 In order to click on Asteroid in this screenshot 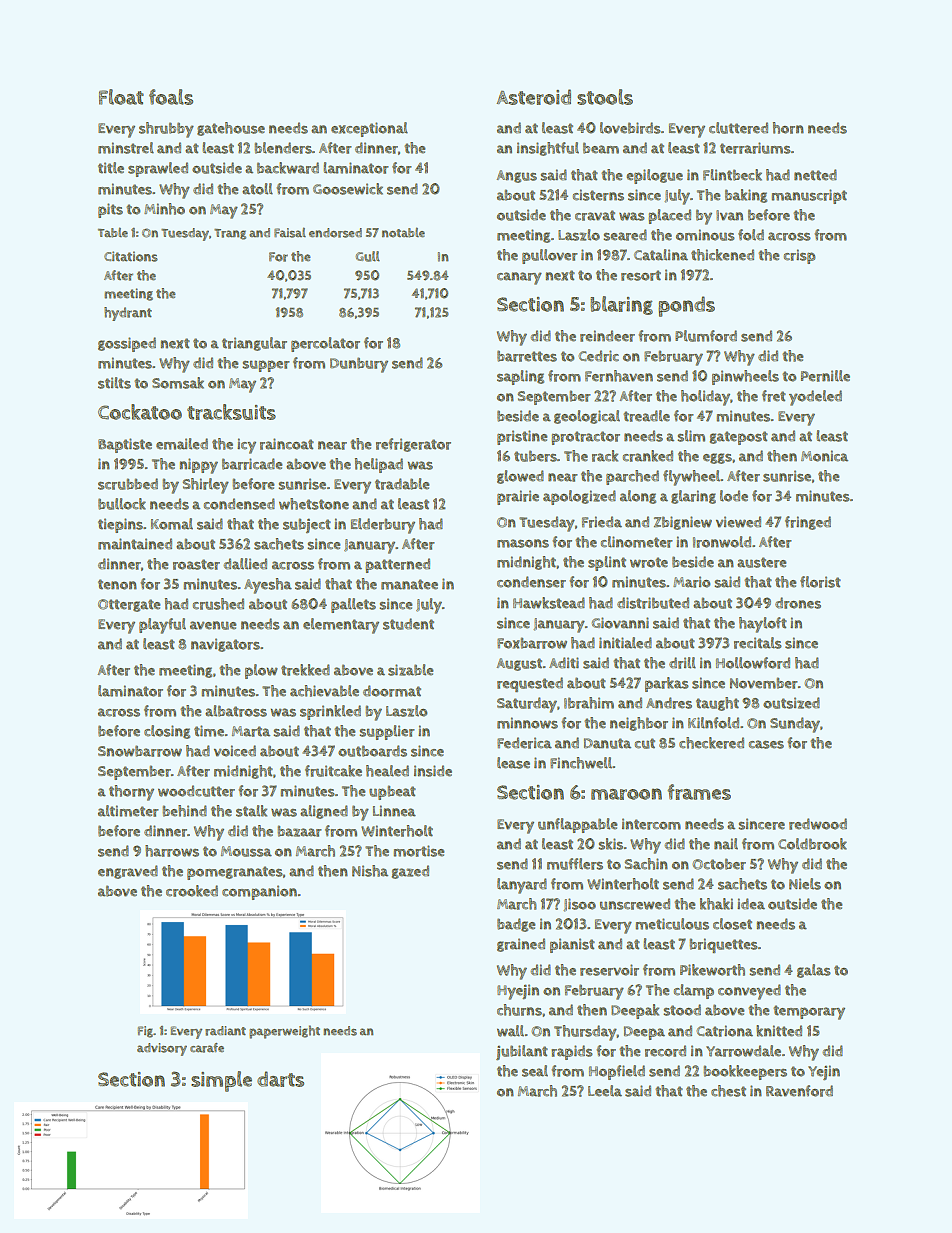, I will do `click(534, 97)`.
